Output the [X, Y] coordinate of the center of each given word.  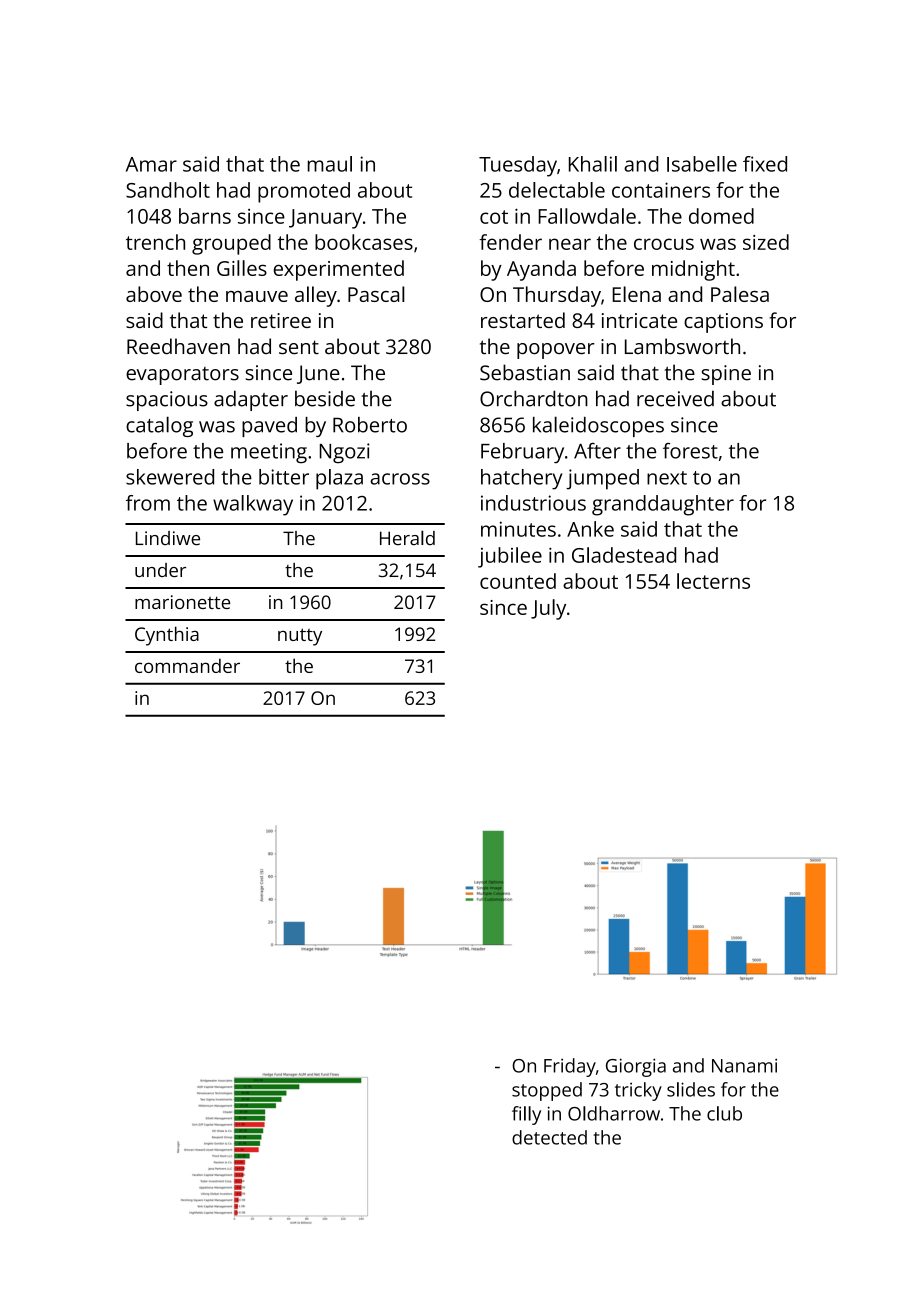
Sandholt [168, 190]
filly [526, 1115]
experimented [338, 270]
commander [187, 665]
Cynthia [167, 636]
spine [726, 375]
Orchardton [534, 398]
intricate [639, 320]
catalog [159, 426]
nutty [300, 637]
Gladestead [624, 555]
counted [518, 581]
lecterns [713, 581]
